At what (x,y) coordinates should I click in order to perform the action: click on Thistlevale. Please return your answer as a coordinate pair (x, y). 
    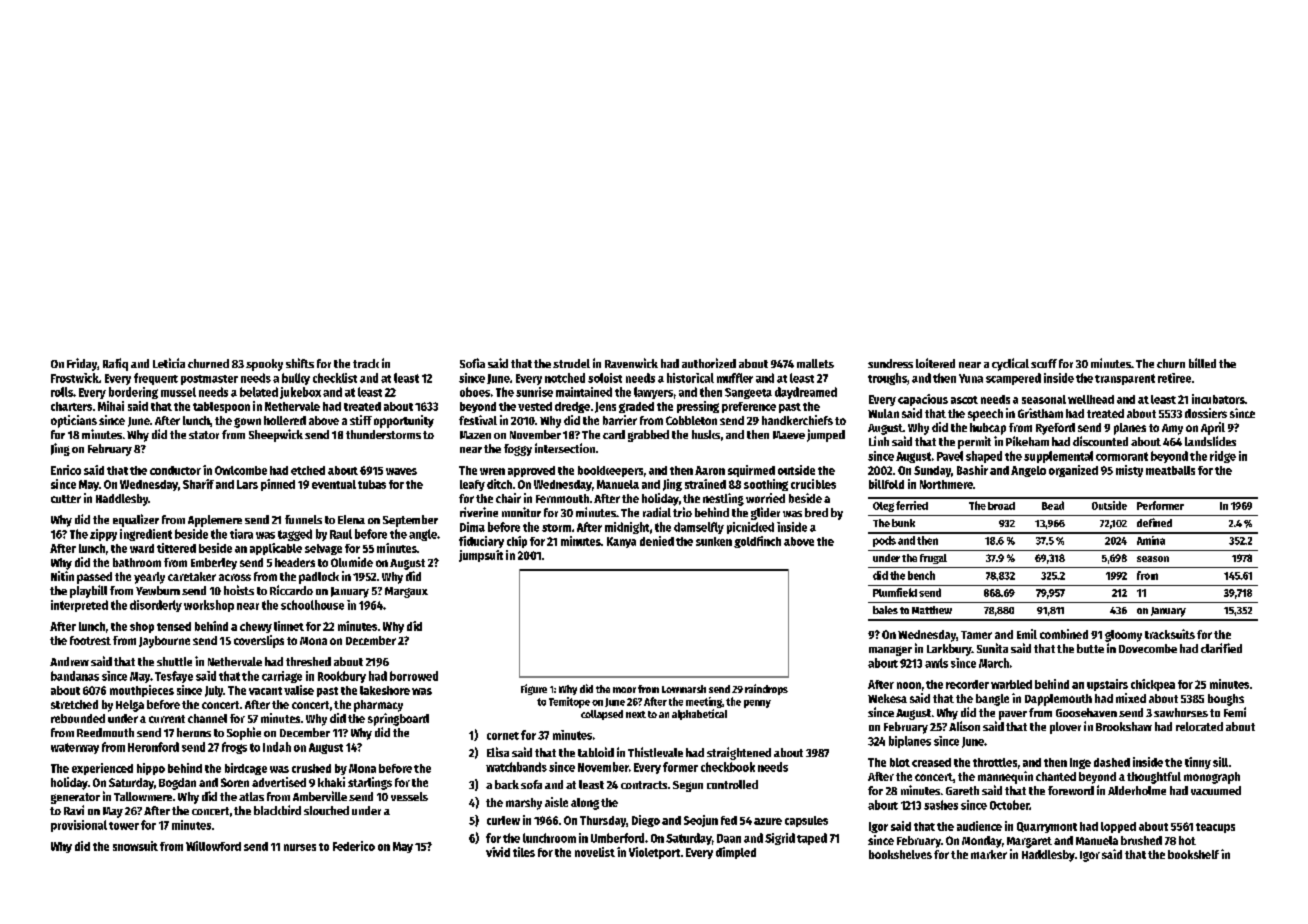
    Looking at the image, I should click on (655, 752).
